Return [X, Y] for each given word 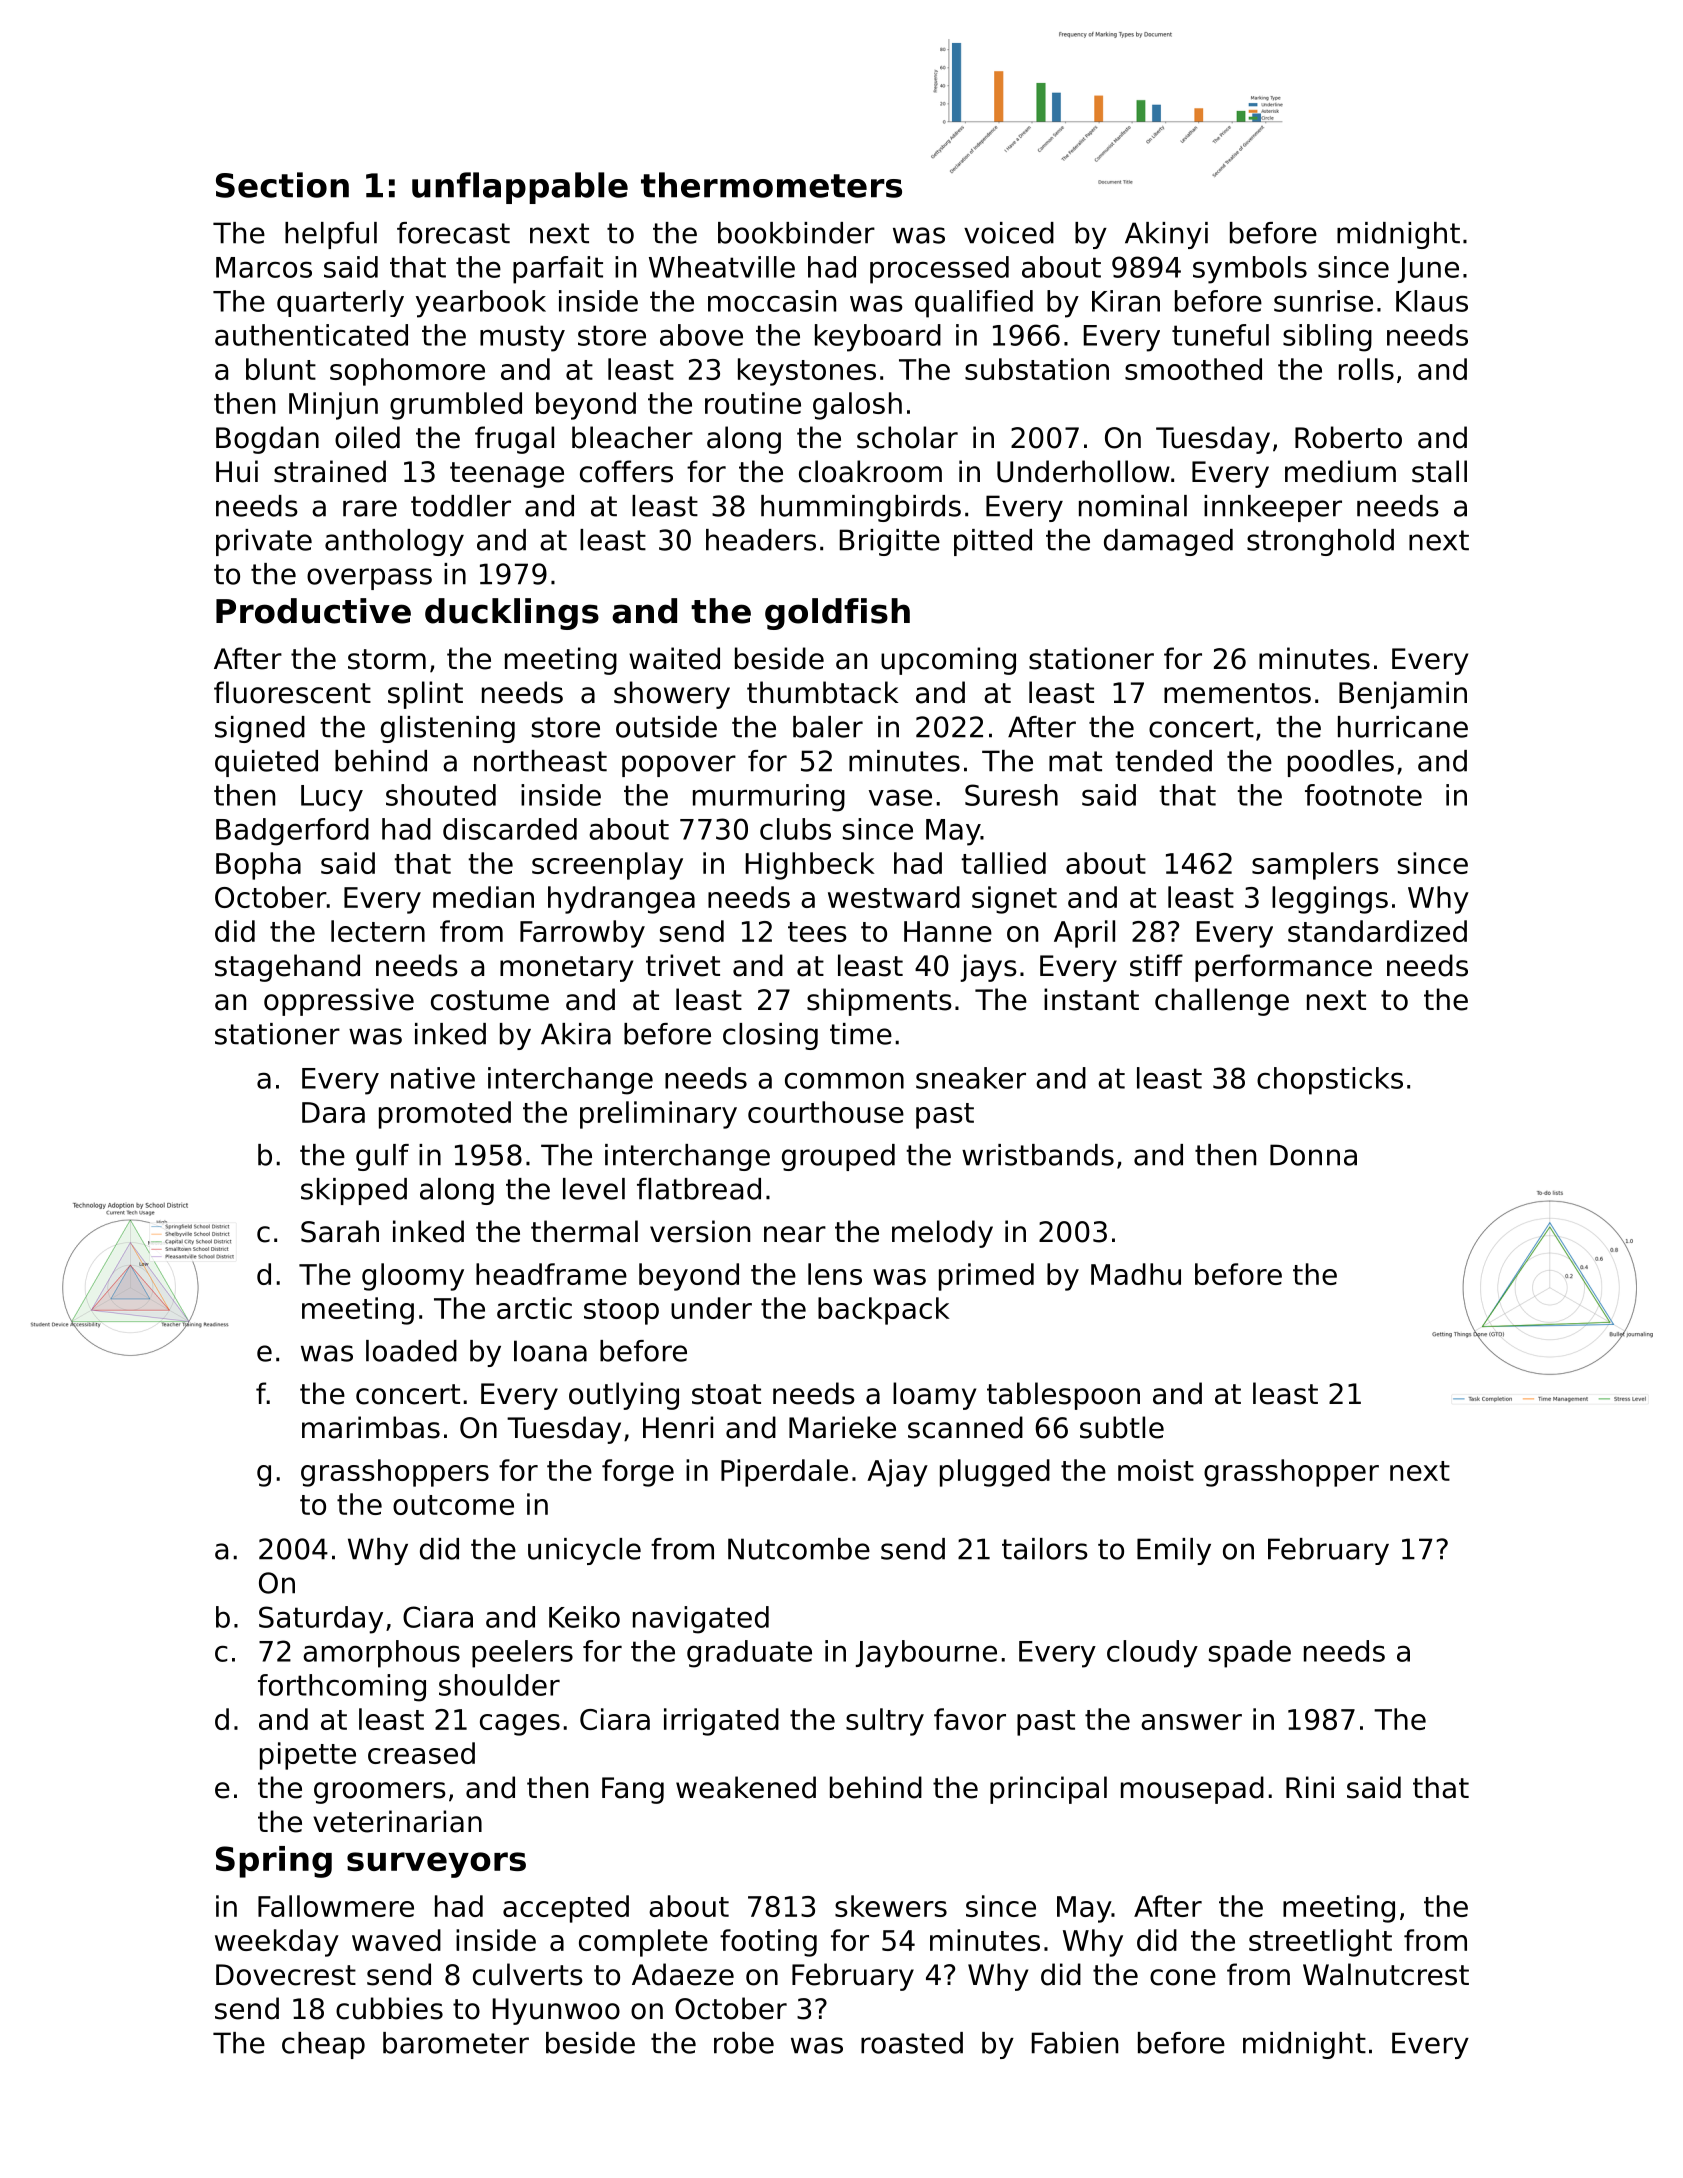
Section [282, 185]
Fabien [1075, 2043]
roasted [912, 2043]
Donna [1313, 1155]
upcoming [948, 661]
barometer [456, 2043]
